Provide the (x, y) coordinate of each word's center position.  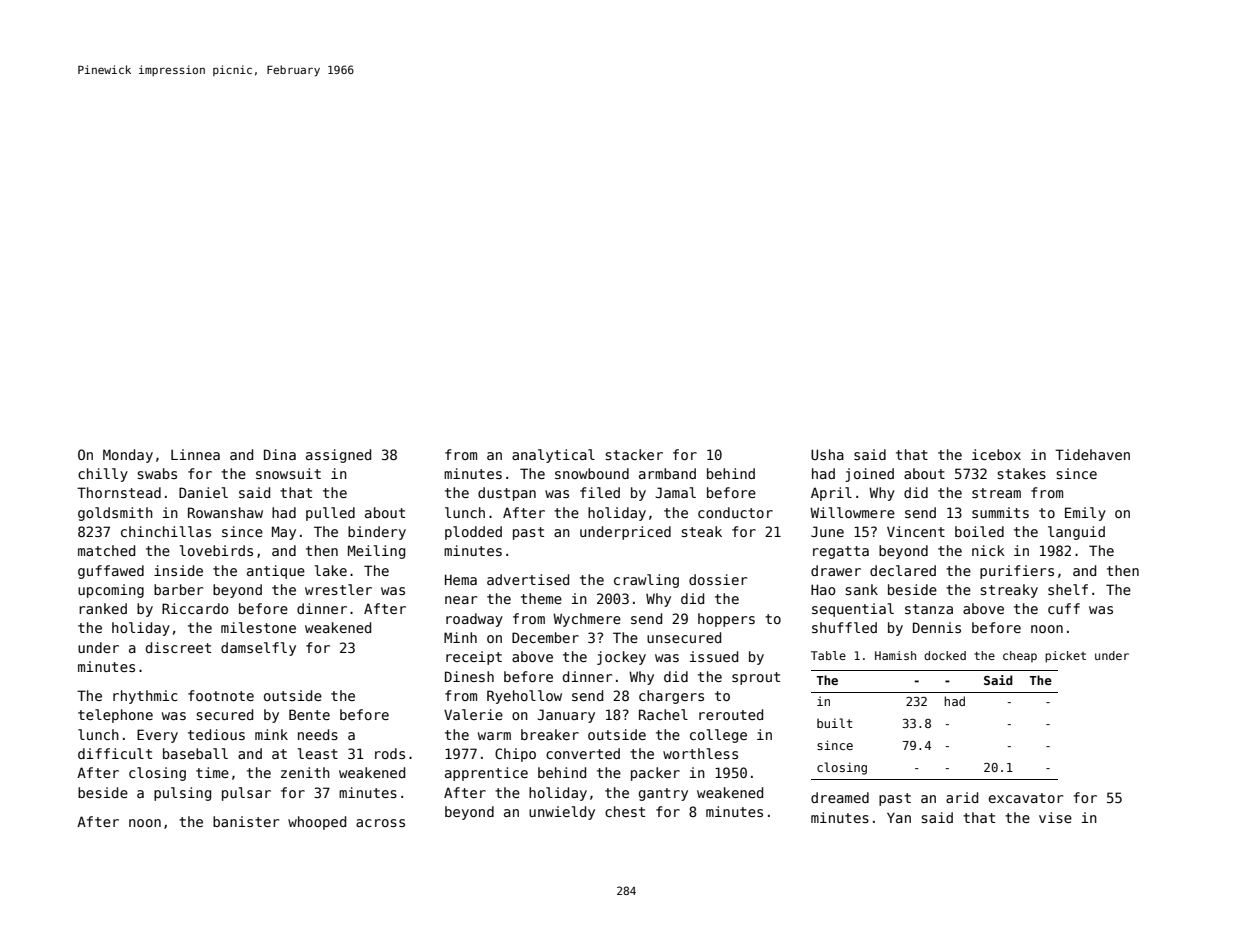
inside (178, 570)
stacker (634, 454)
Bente (309, 714)
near (461, 600)
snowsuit (288, 473)
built (835, 723)
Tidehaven (1092, 454)
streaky (1009, 591)
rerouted (731, 714)
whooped (317, 823)
